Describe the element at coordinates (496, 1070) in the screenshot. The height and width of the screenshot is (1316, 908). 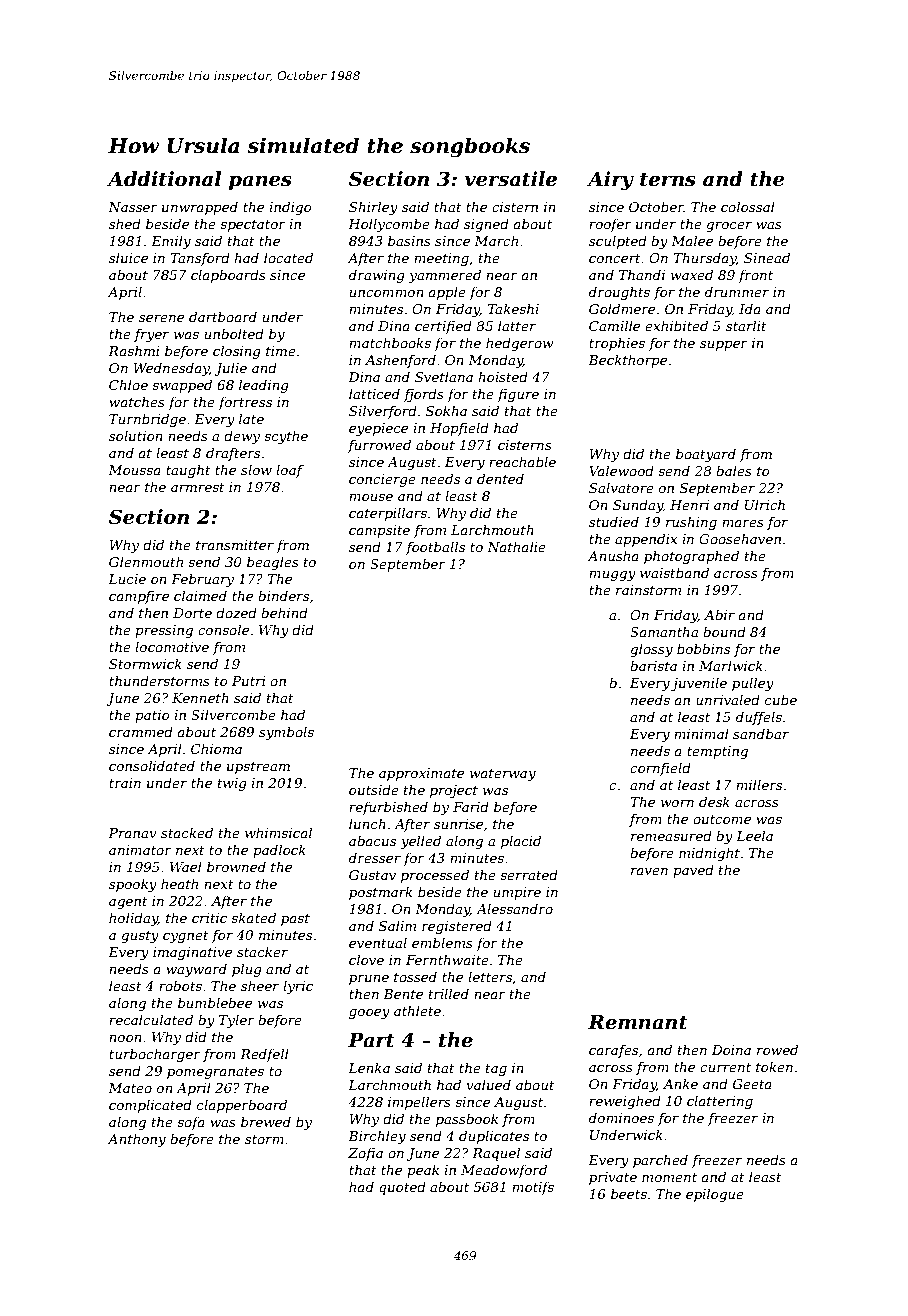
I see `tag` at that location.
